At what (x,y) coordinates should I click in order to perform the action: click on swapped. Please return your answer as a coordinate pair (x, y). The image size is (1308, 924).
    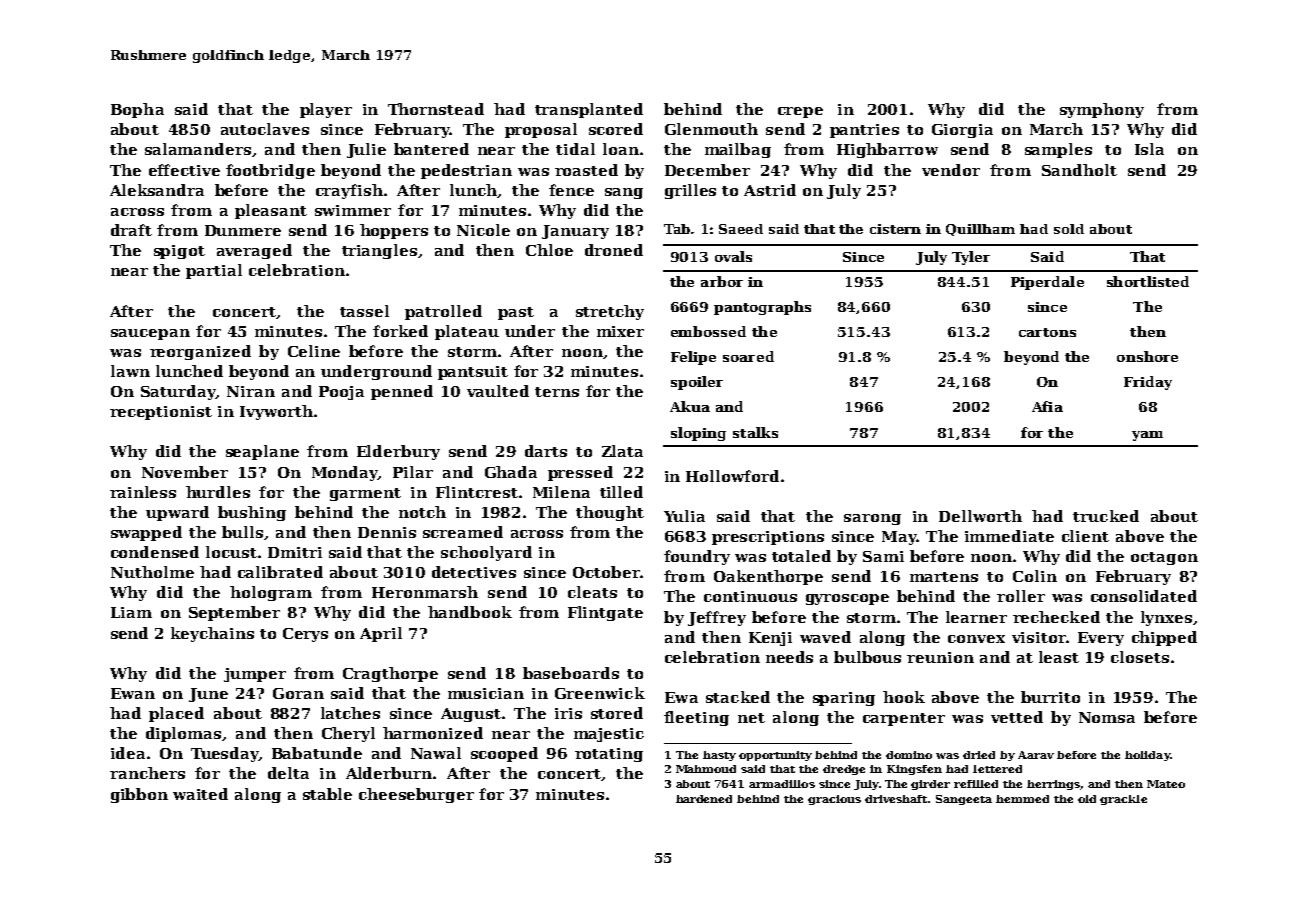
    Looking at the image, I should click on (146, 533).
